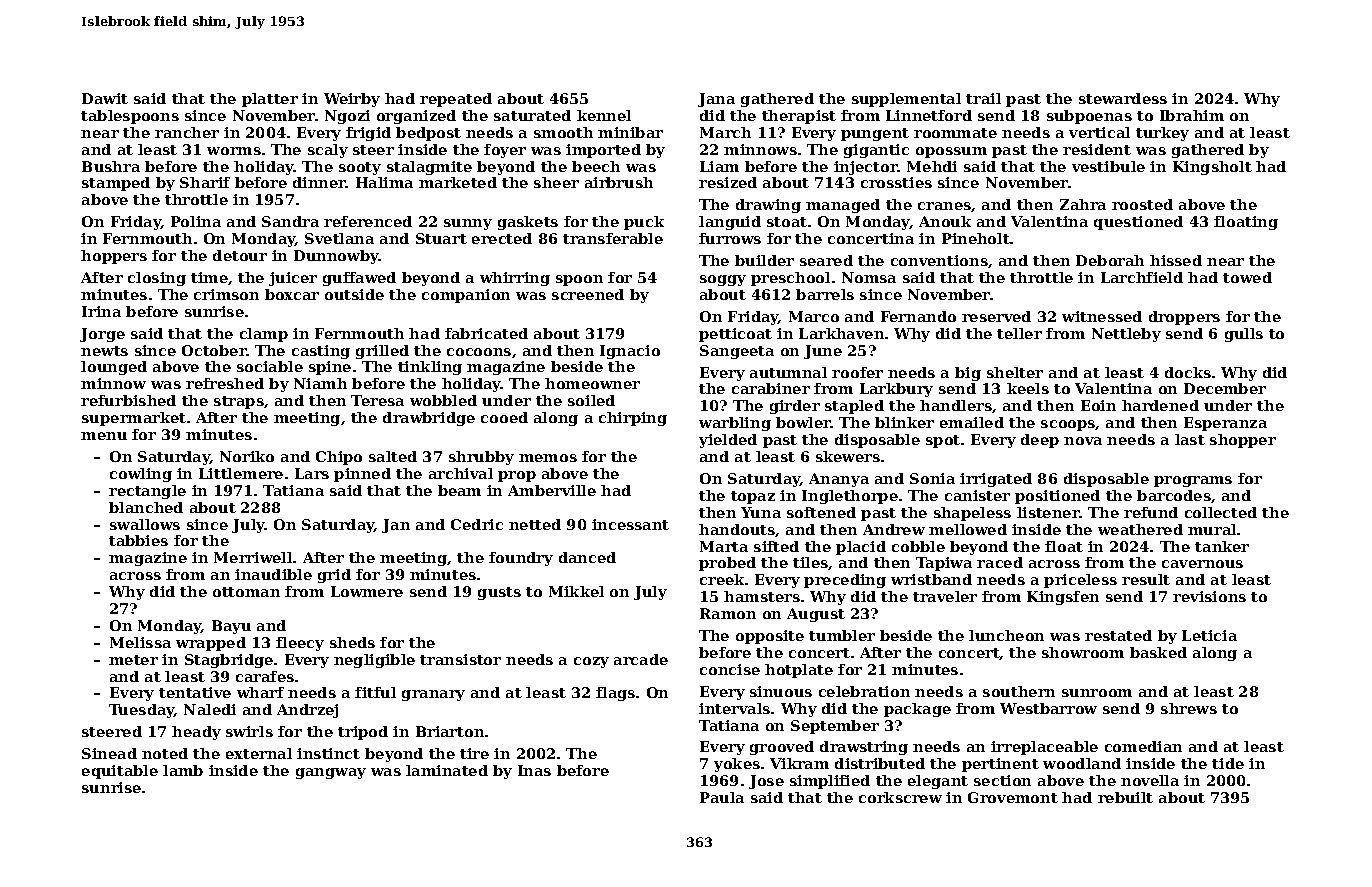 This page has height=887, width=1372. I want to click on Ibrahim, so click(1192, 115).
